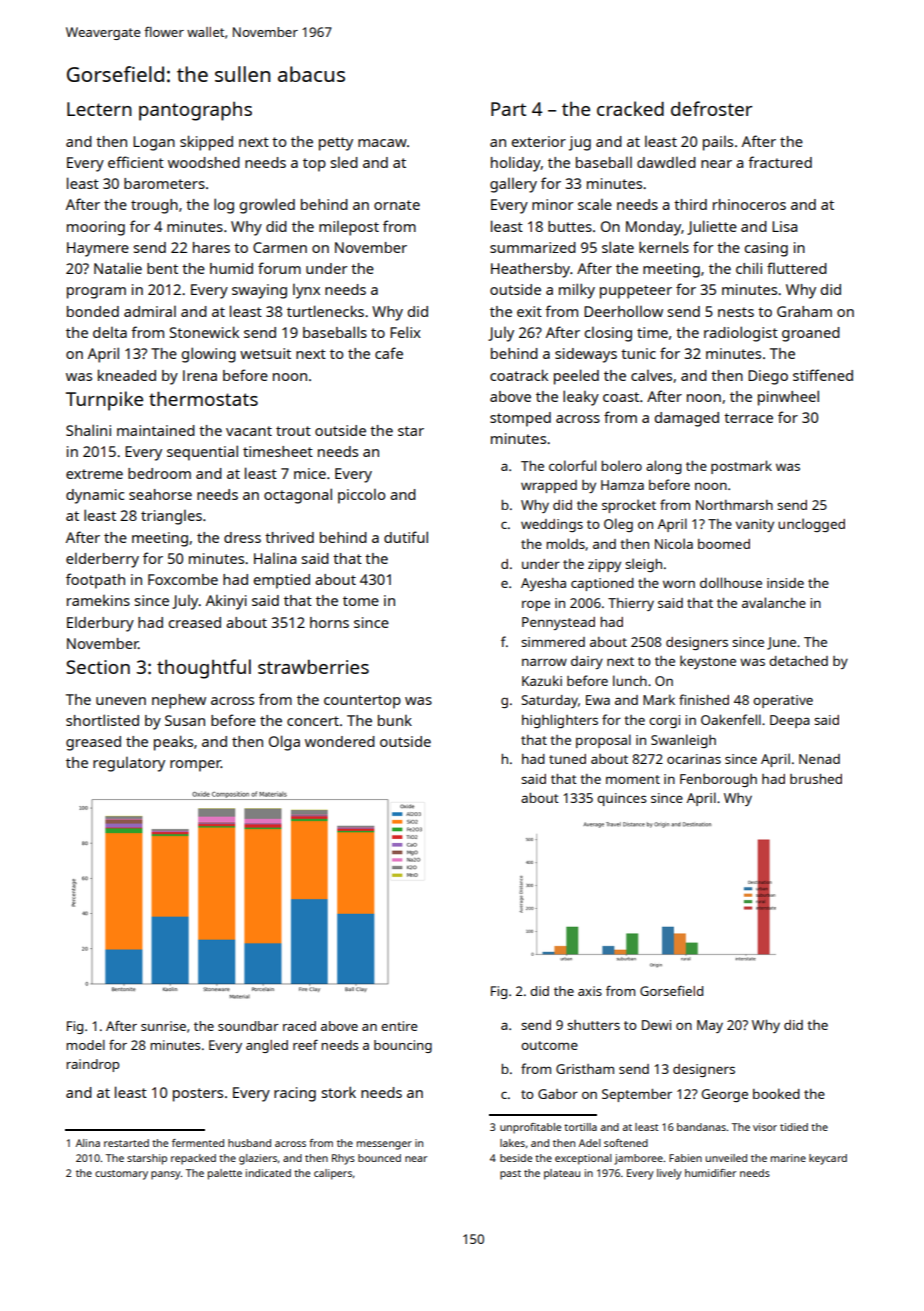 The image size is (924, 1311). I want to click on dollhouse, so click(731, 582).
